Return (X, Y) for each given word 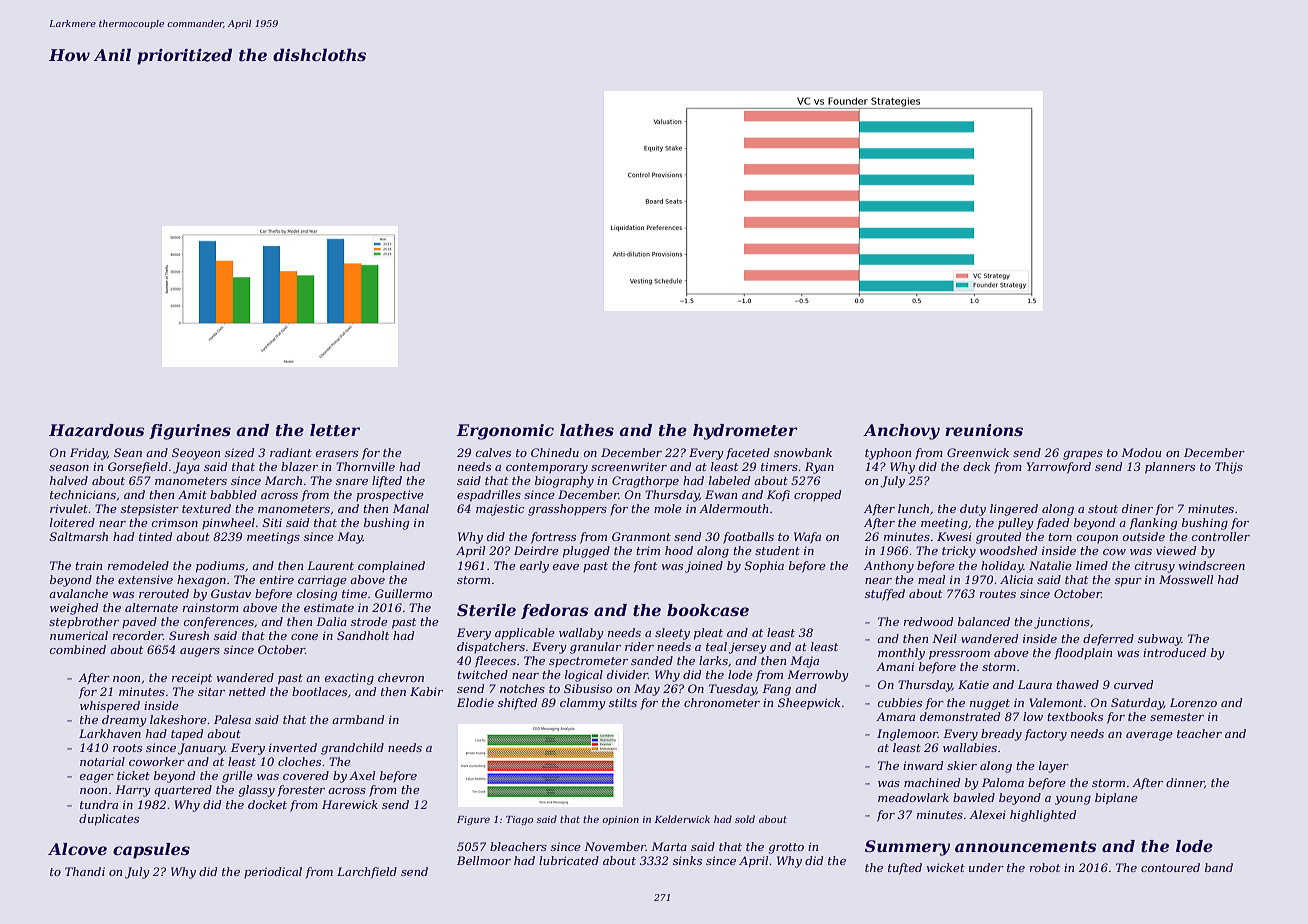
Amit (192, 494)
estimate (329, 607)
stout (1103, 509)
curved (1133, 684)
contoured (1170, 867)
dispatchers (491, 648)
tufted (905, 869)
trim (648, 550)
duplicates (109, 820)
